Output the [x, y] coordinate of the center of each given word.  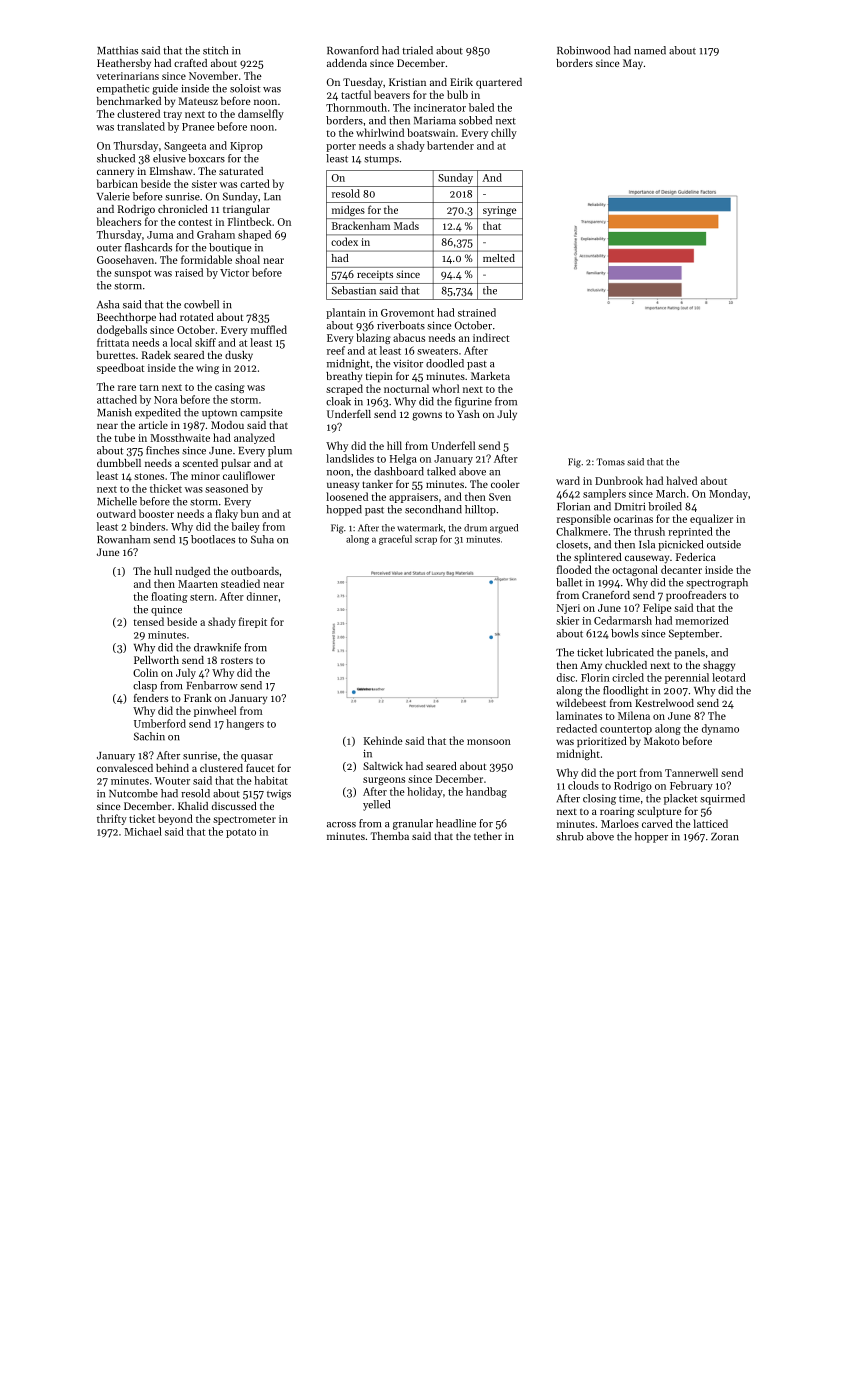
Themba [390, 836]
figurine [473, 402]
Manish [114, 412]
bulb [457, 94]
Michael [143, 831]
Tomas [610, 462]
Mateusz [198, 101]
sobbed [475, 120]
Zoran [725, 837]
